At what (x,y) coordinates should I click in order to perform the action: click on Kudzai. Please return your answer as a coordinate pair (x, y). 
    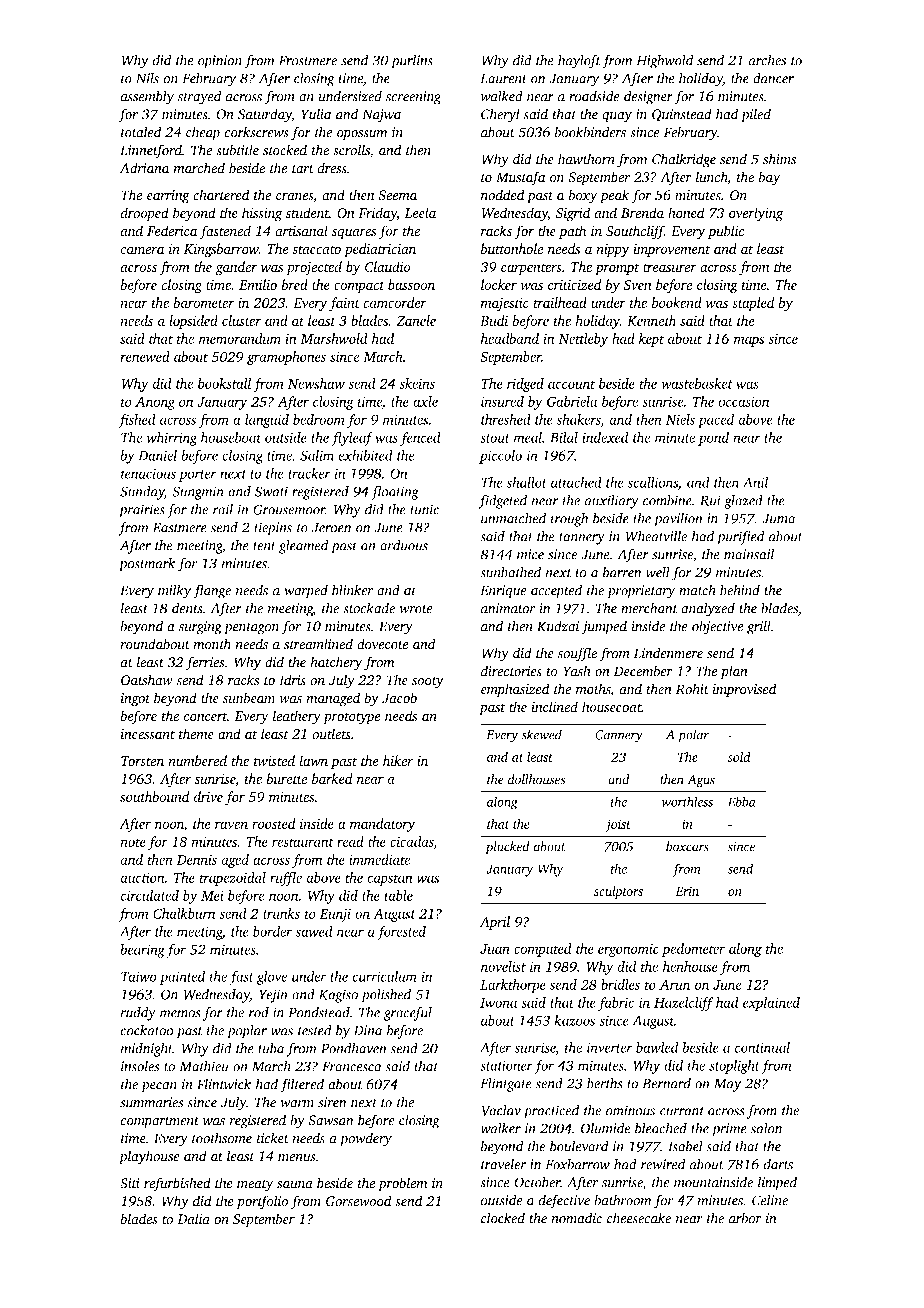
    Looking at the image, I should click on (558, 626).
